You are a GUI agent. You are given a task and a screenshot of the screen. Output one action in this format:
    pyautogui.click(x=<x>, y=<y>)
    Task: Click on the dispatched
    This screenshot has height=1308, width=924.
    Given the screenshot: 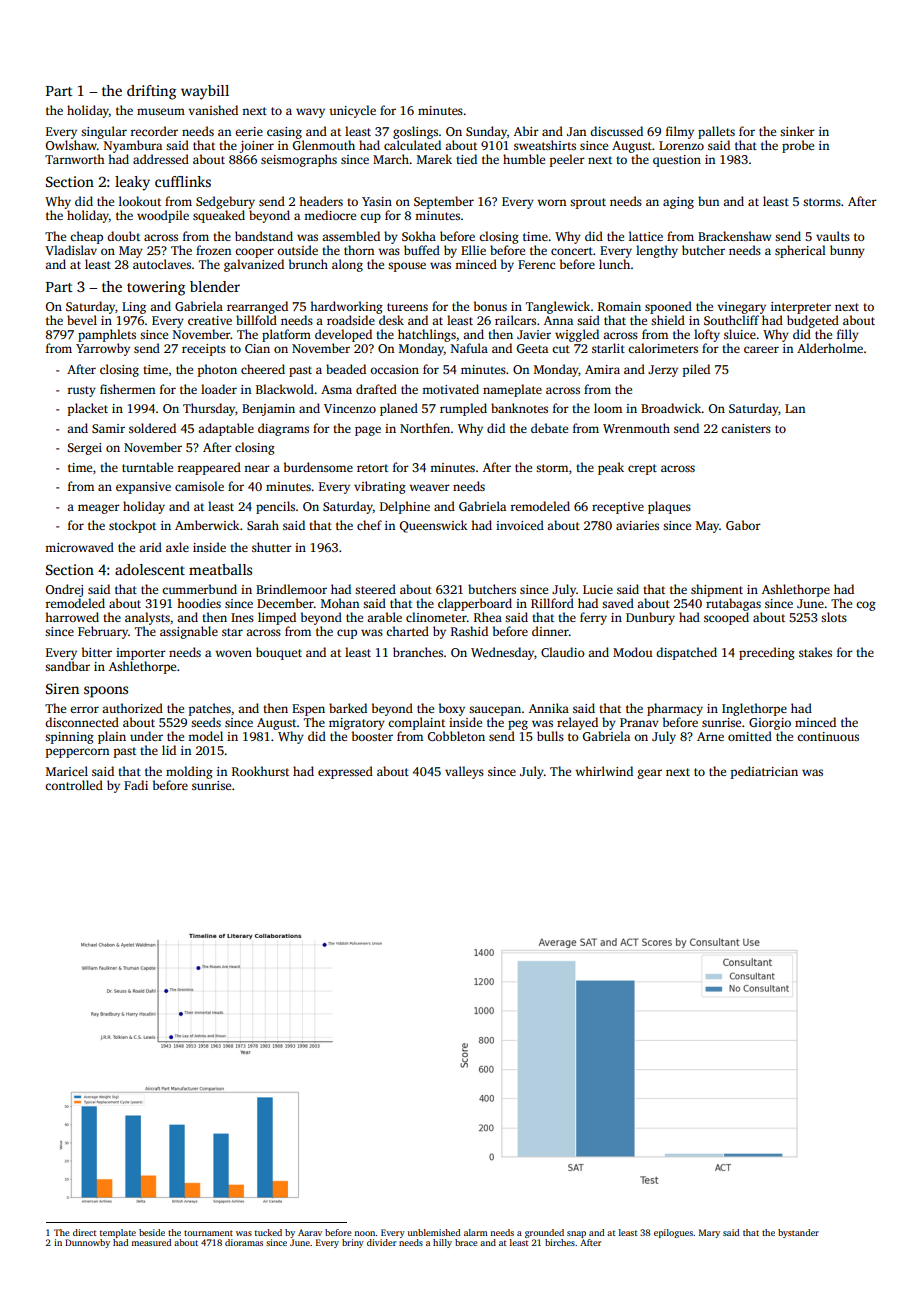 What is the action you would take?
    pyautogui.click(x=686, y=653)
